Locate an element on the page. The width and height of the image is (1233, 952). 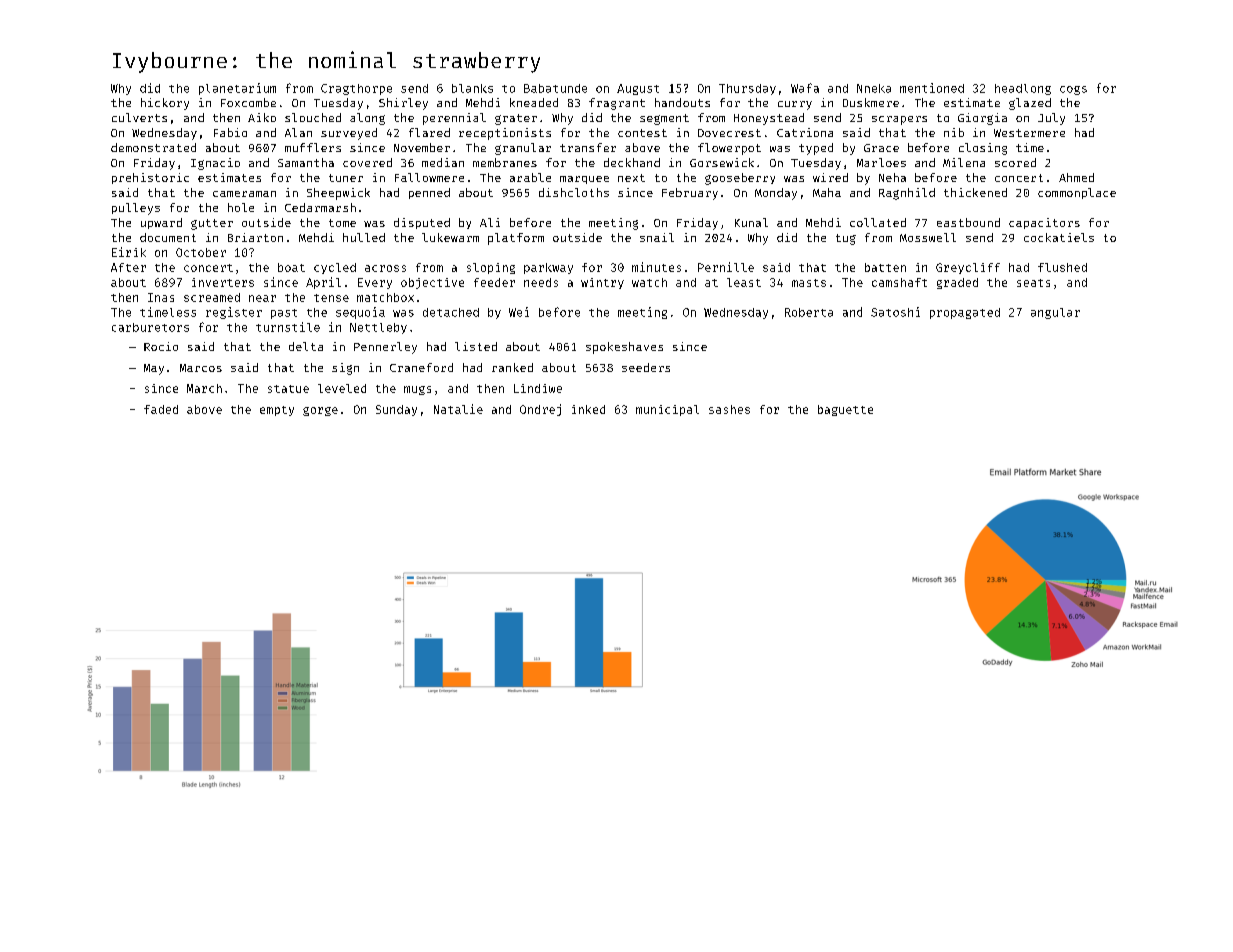
Ignacio is located at coordinates (215, 164).
